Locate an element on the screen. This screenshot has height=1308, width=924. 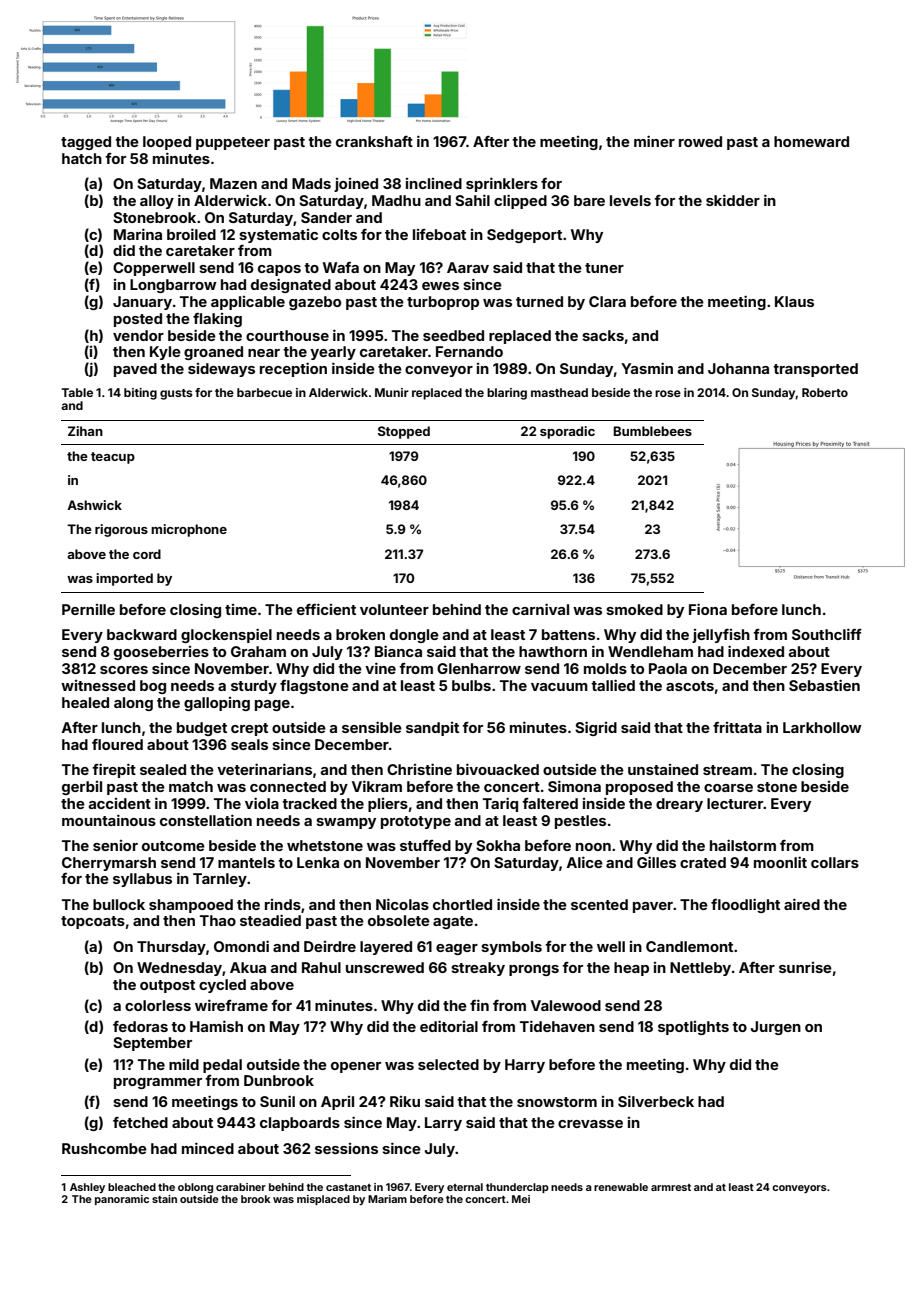
bivouacked is located at coordinates (498, 769).
